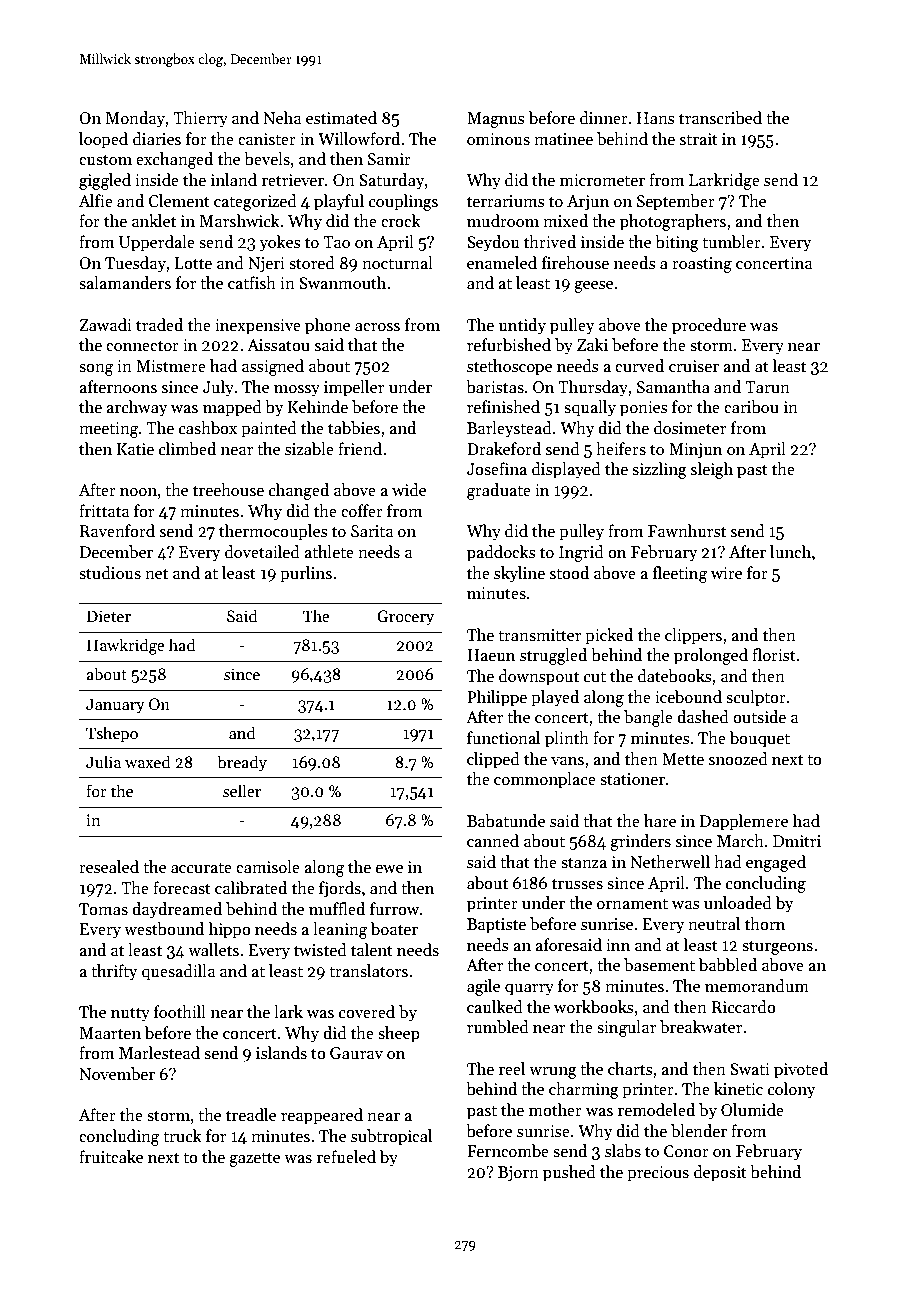 The image size is (908, 1316). I want to click on Alfie, so click(96, 201).
